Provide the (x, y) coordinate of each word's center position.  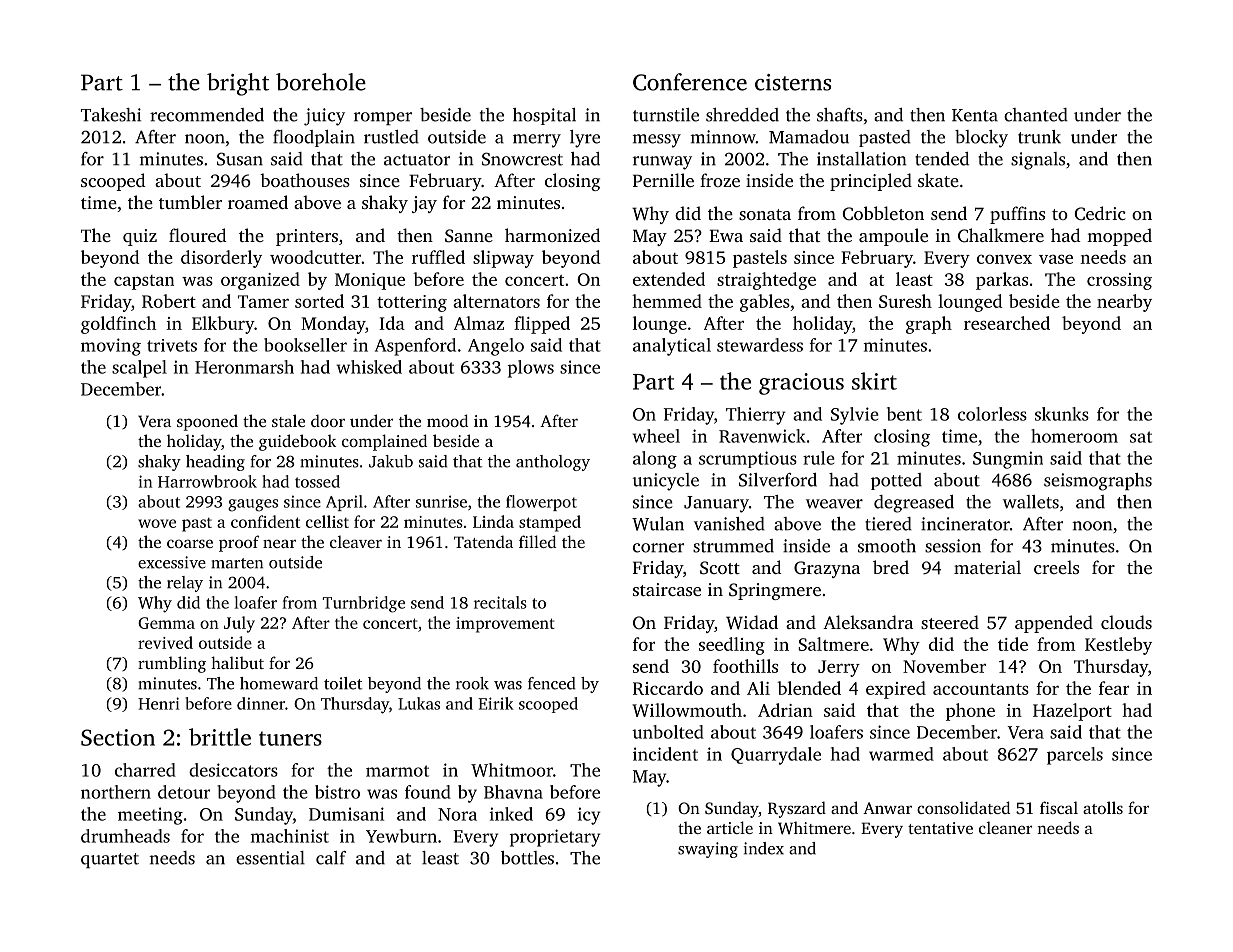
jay (424, 204)
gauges (253, 505)
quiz (140, 237)
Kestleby (1118, 646)
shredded (742, 115)
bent (904, 414)
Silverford (778, 480)
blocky (981, 139)
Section (118, 737)
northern (116, 792)
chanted (1036, 115)
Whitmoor (512, 770)
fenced (551, 683)
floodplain (314, 138)
